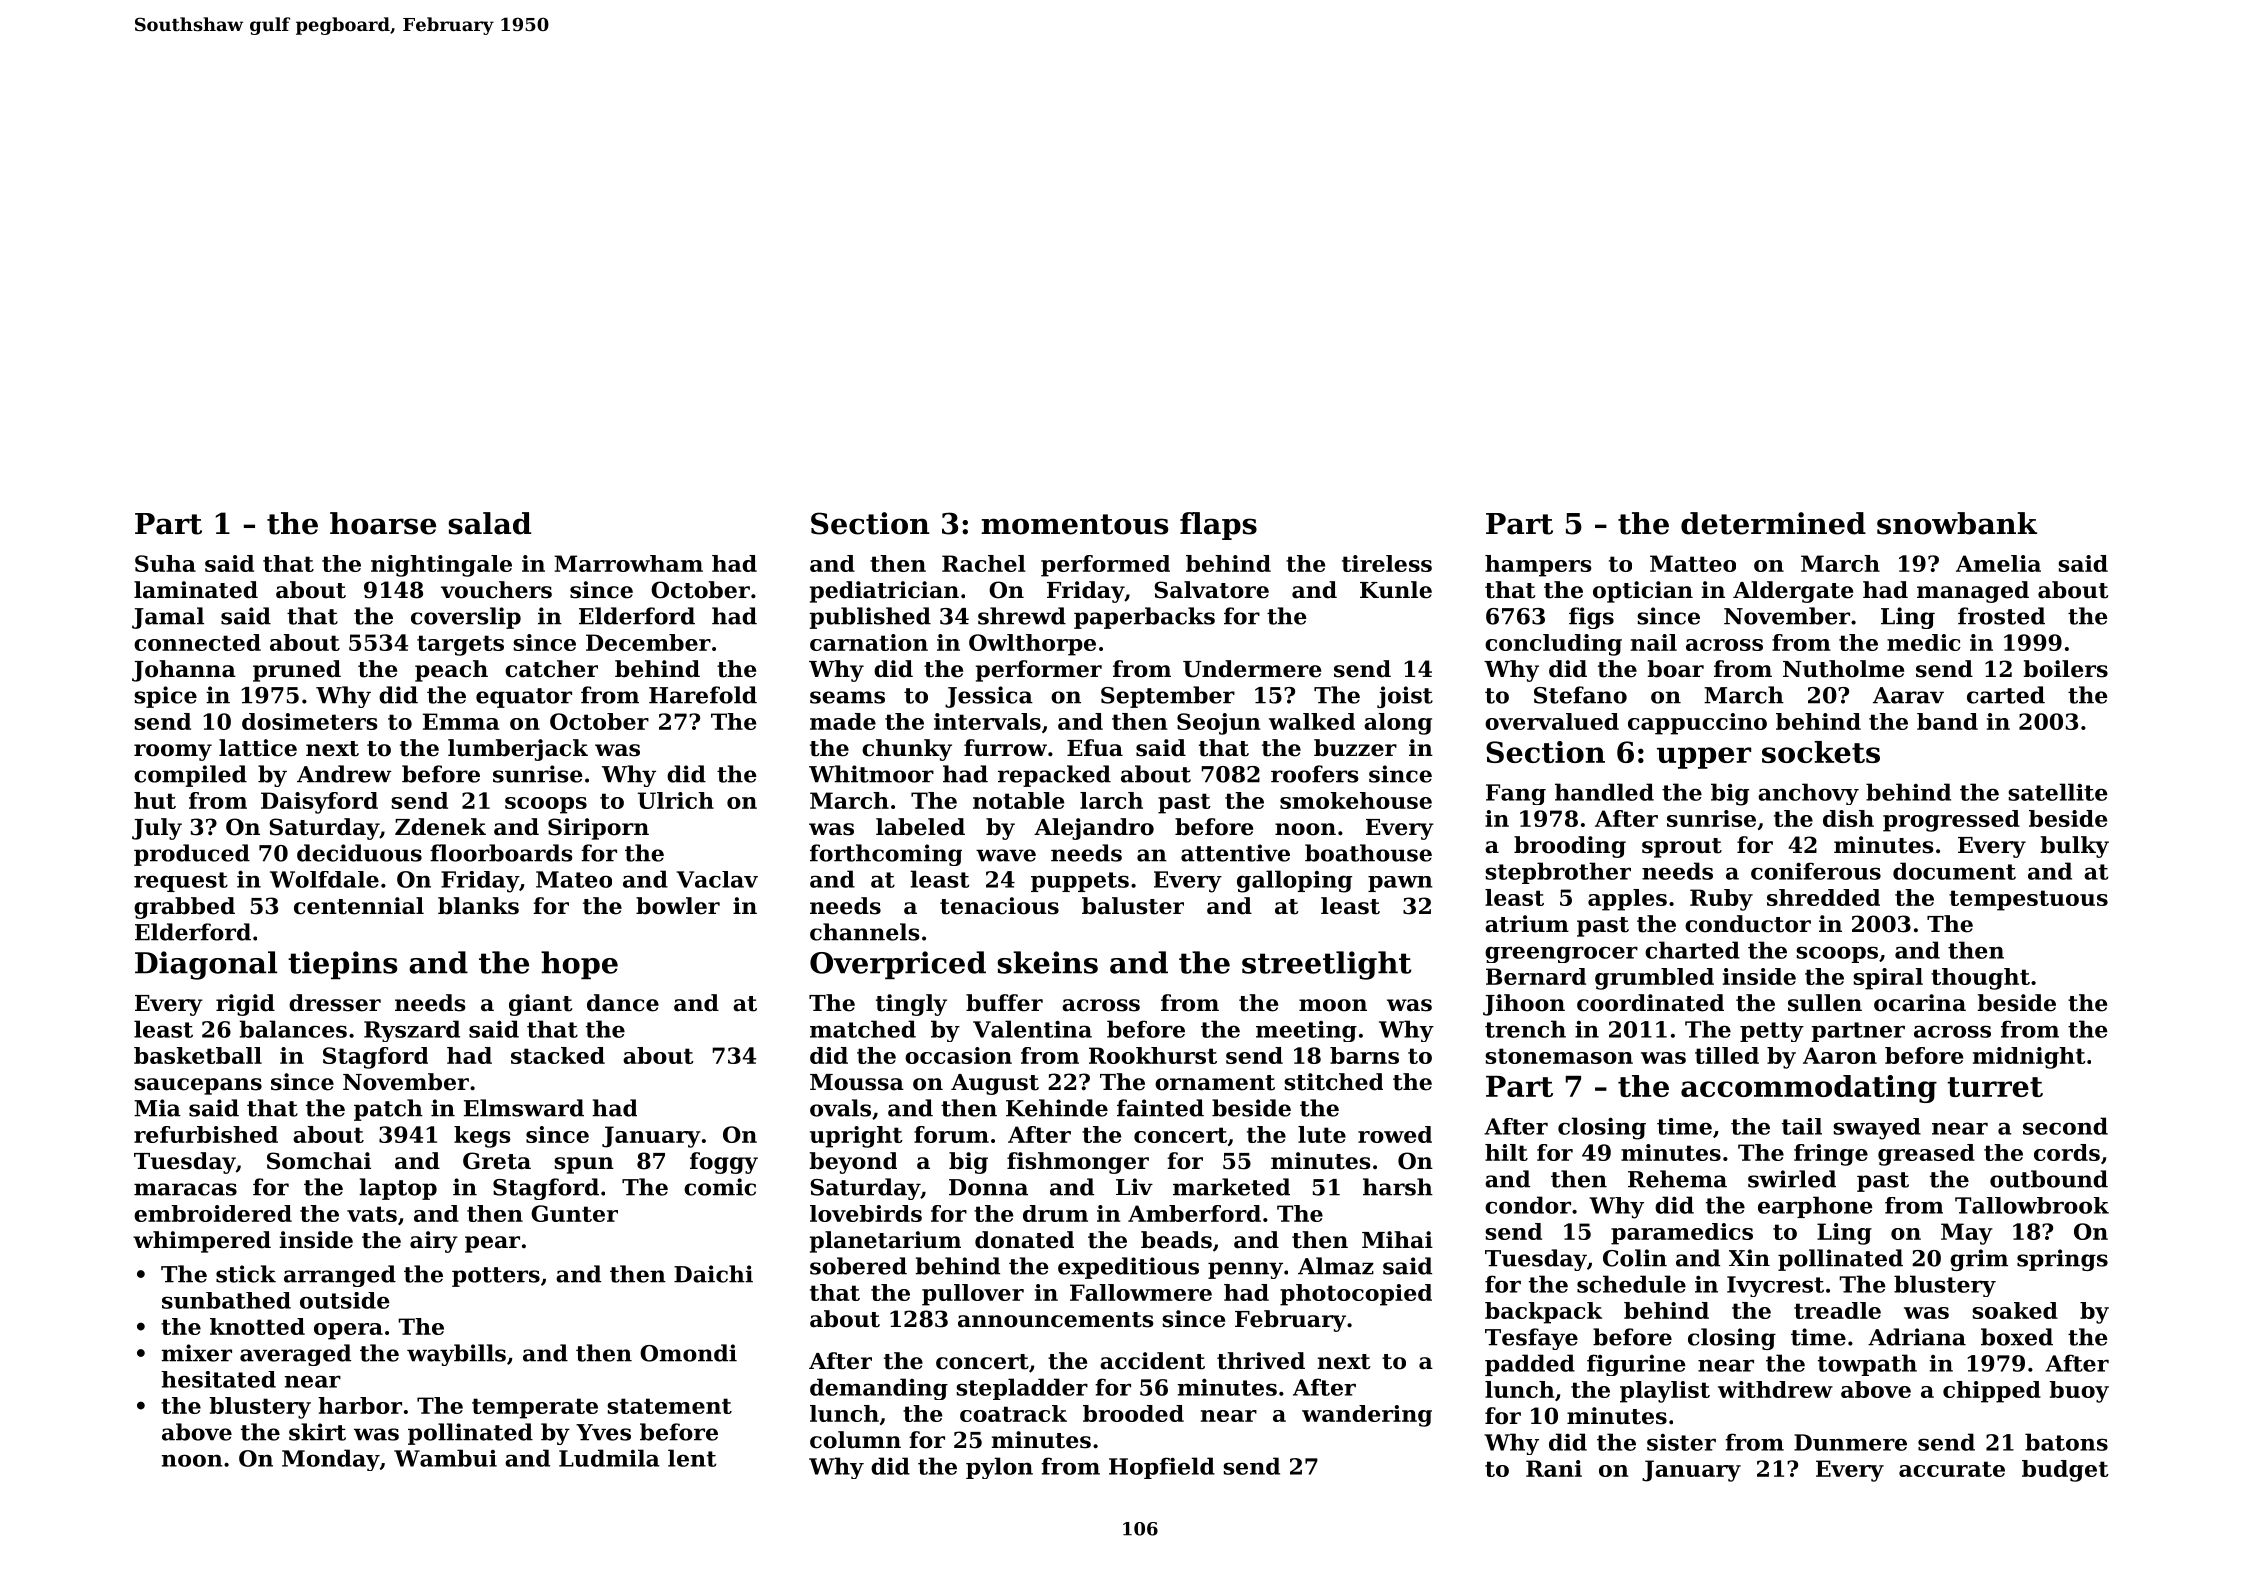 This screenshot has width=2242, height=1585. I want to click on conductor, so click(1748, 924).
